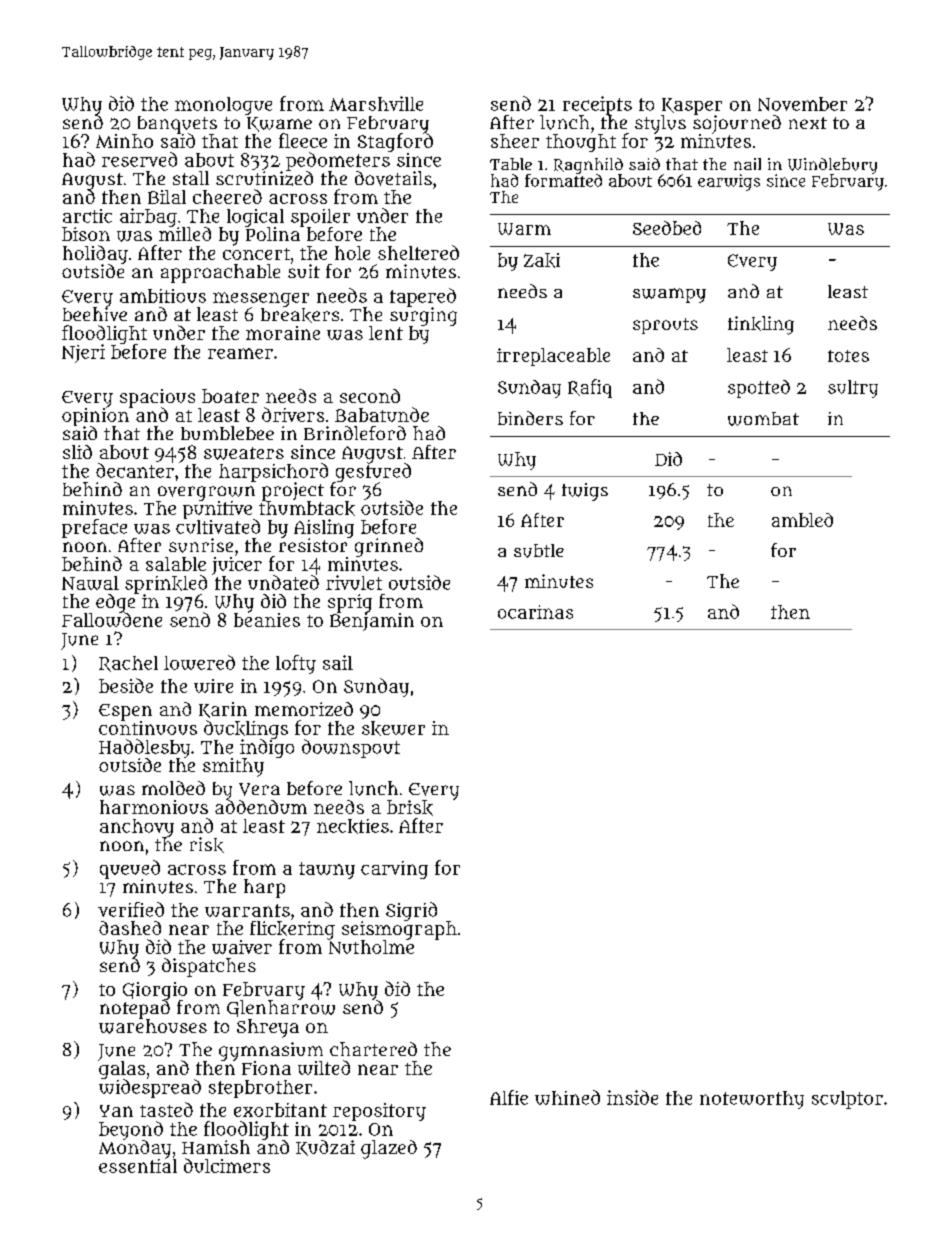  Describe the element at coordinates (535, 612) in the image. I see `ocarinas` at that location.
